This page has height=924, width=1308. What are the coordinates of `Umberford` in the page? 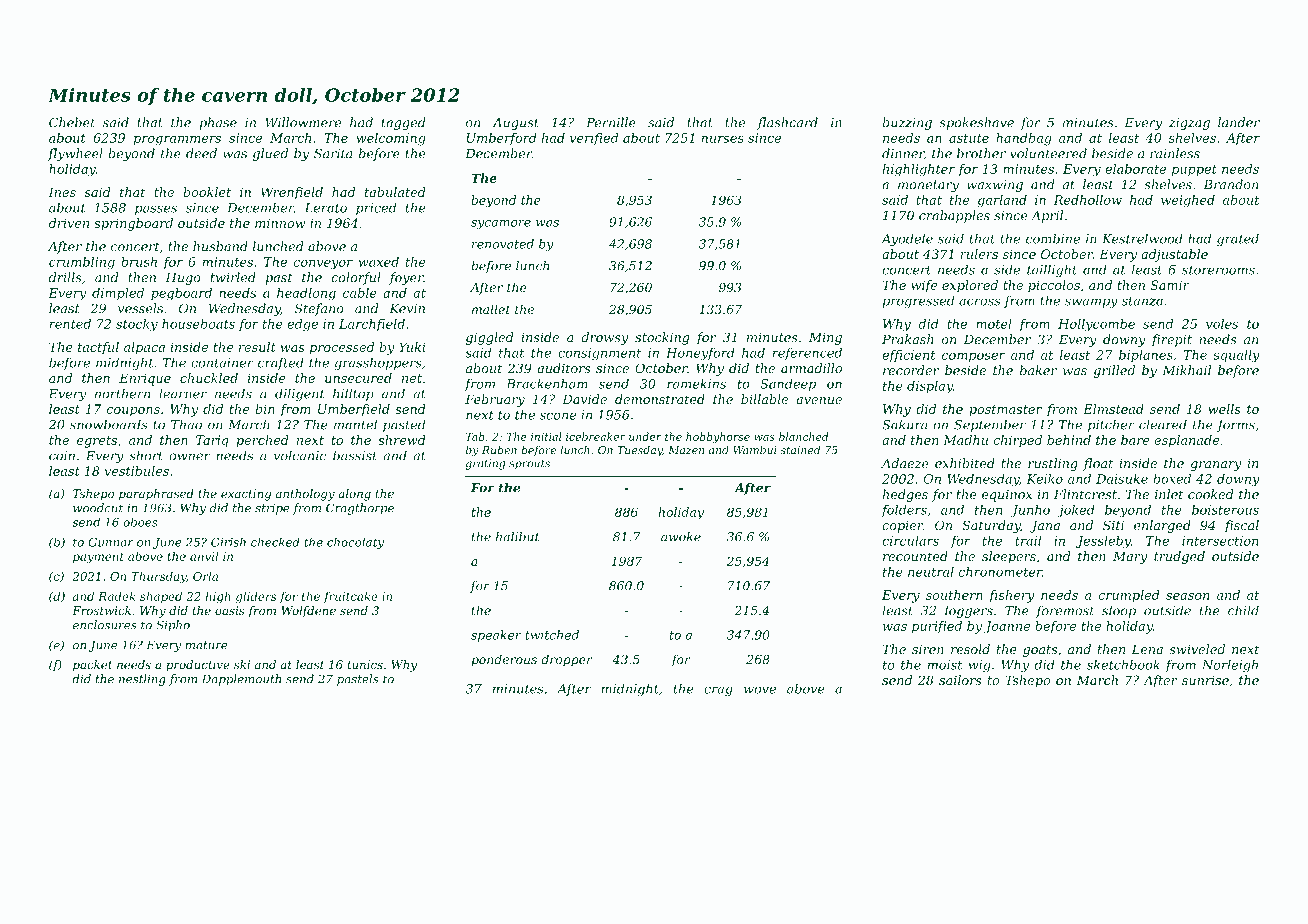 It's located at (502, 139).
